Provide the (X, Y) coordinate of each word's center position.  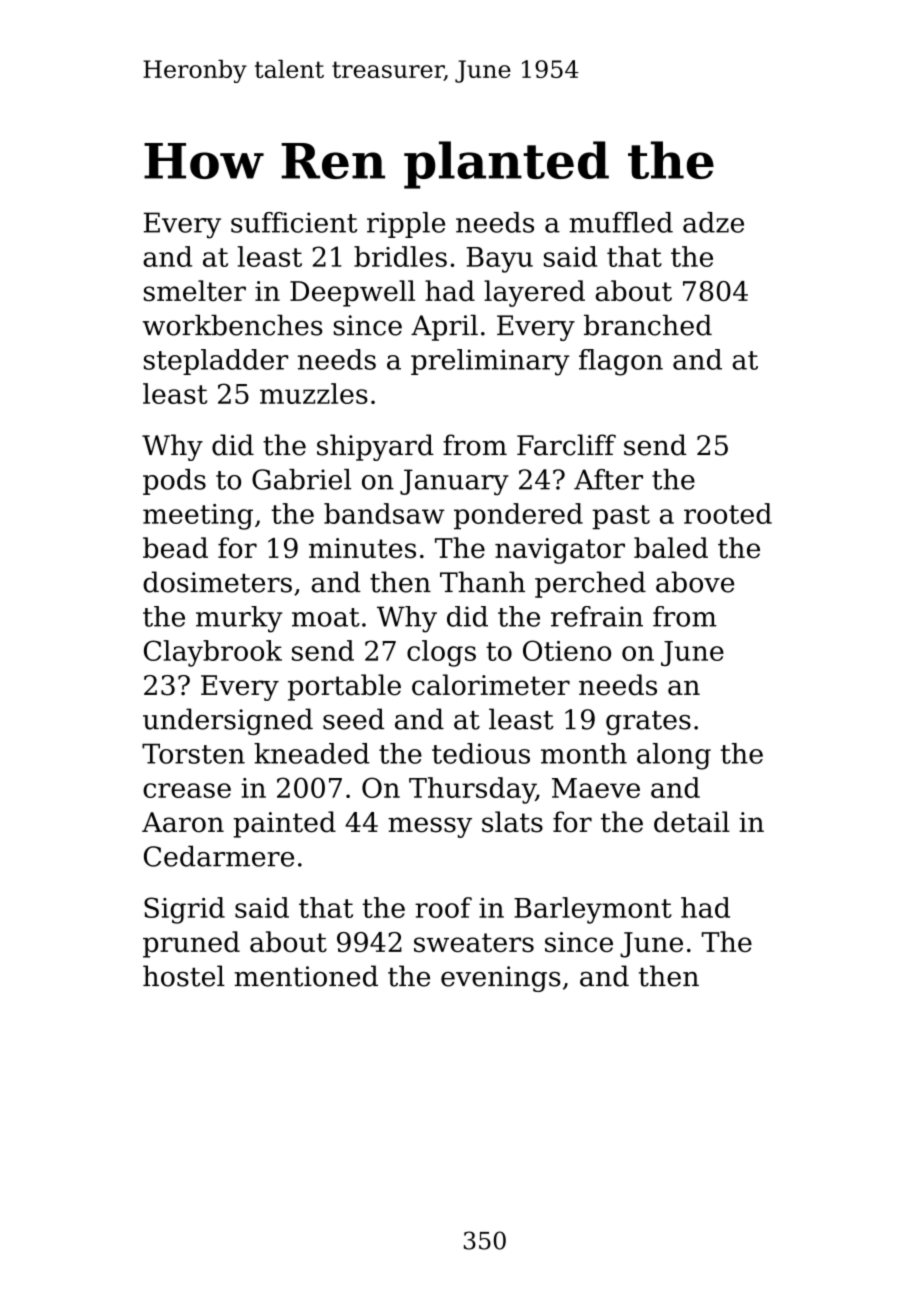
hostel (184, 976)
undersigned (228, 721)
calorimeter (491, 685)
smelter (195, 290)
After (608, 479)
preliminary (490, 362)
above (695, 582)
